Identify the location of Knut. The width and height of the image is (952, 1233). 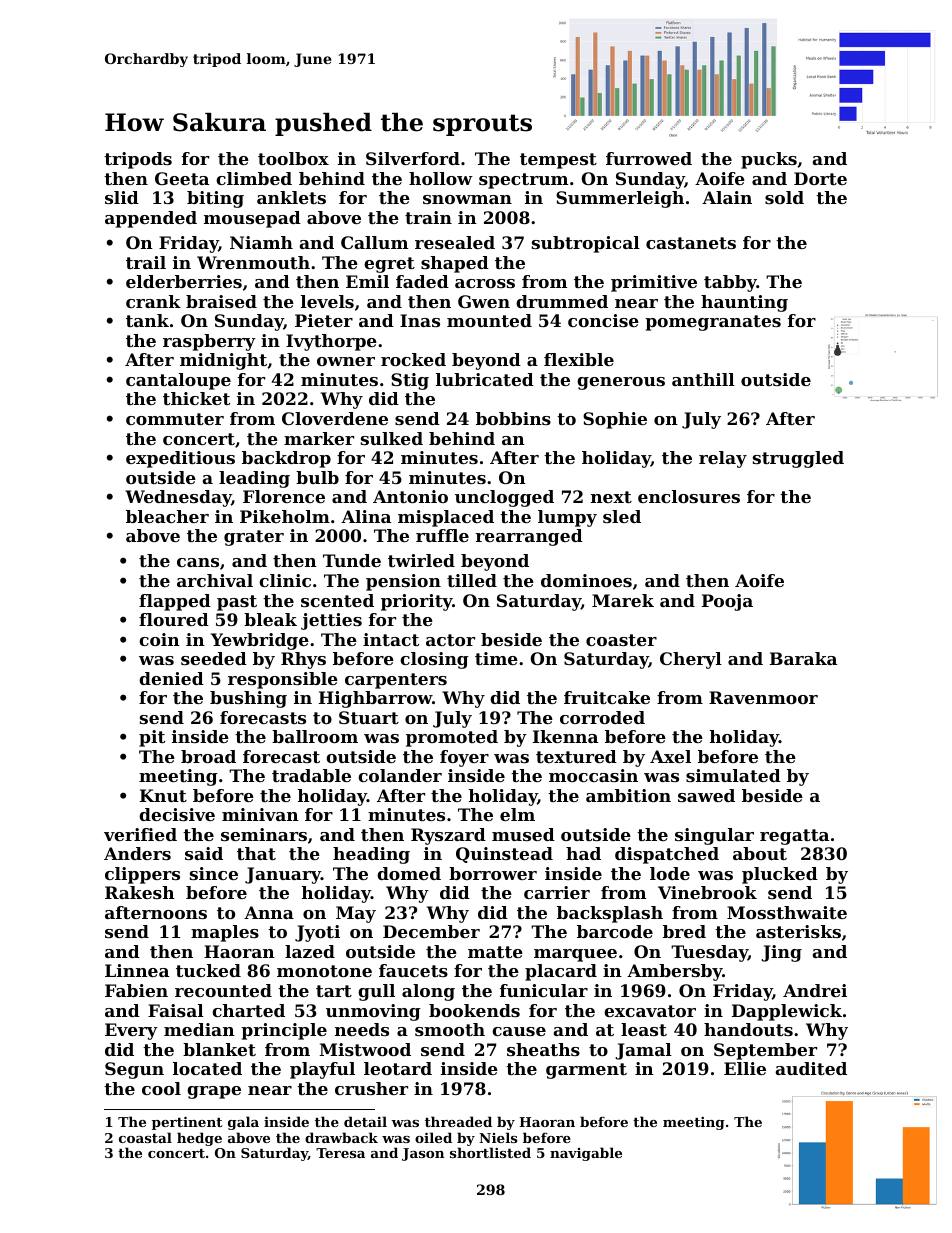
(163, 795).
